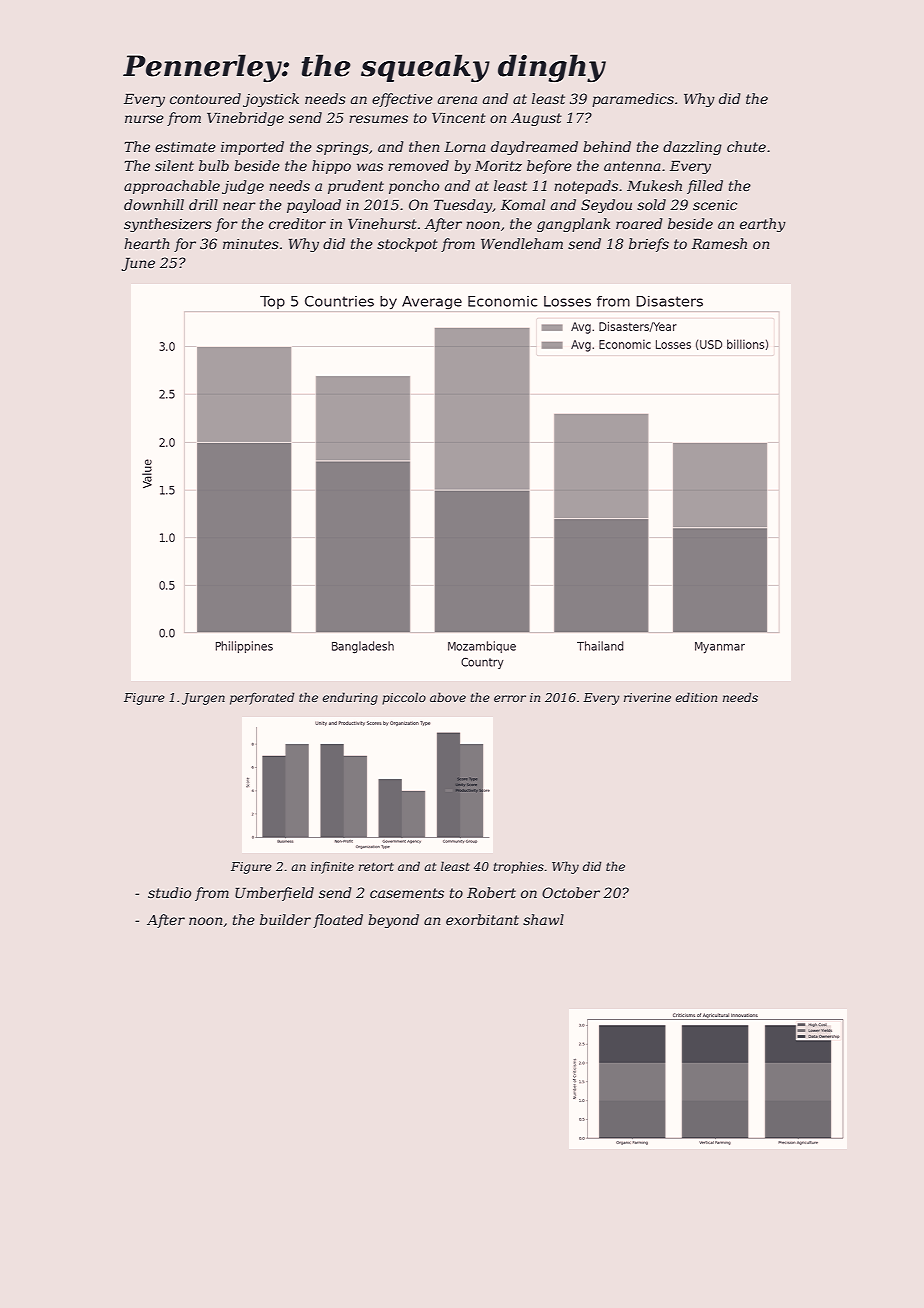 The image size is (924, 1308). I want to click on hearth, so click(147, 243).
